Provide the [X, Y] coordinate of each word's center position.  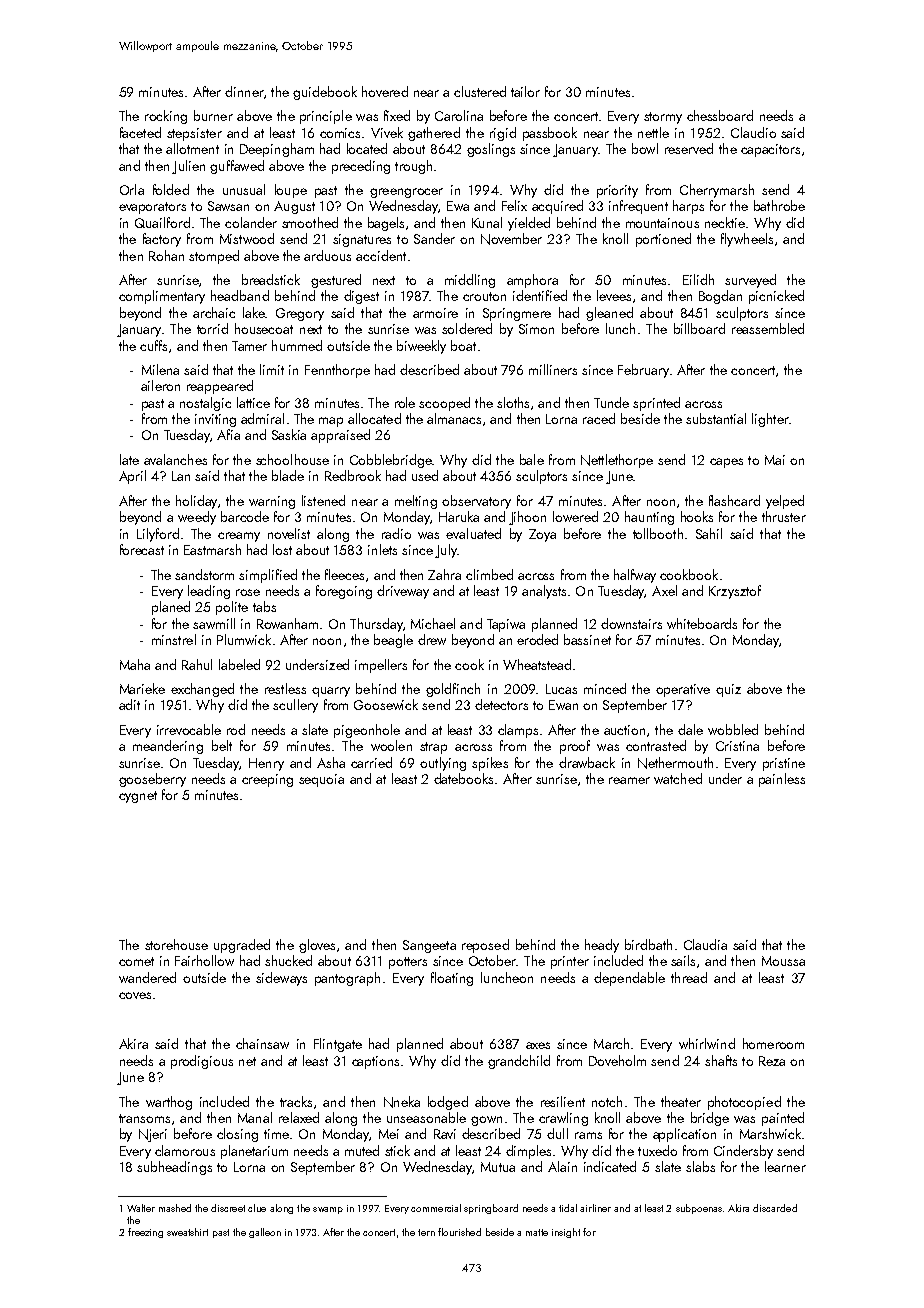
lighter [770, 420]
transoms [144, 1118]
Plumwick [244, 639]
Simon [536, 329]
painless [782, 780]
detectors [501, 704]
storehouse [176, 944]
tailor [525, 91]
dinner [244, 91]
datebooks [463, 778]
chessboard [720, 115]
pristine [784, 764]
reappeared [220, 387]
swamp [328, 1210]
